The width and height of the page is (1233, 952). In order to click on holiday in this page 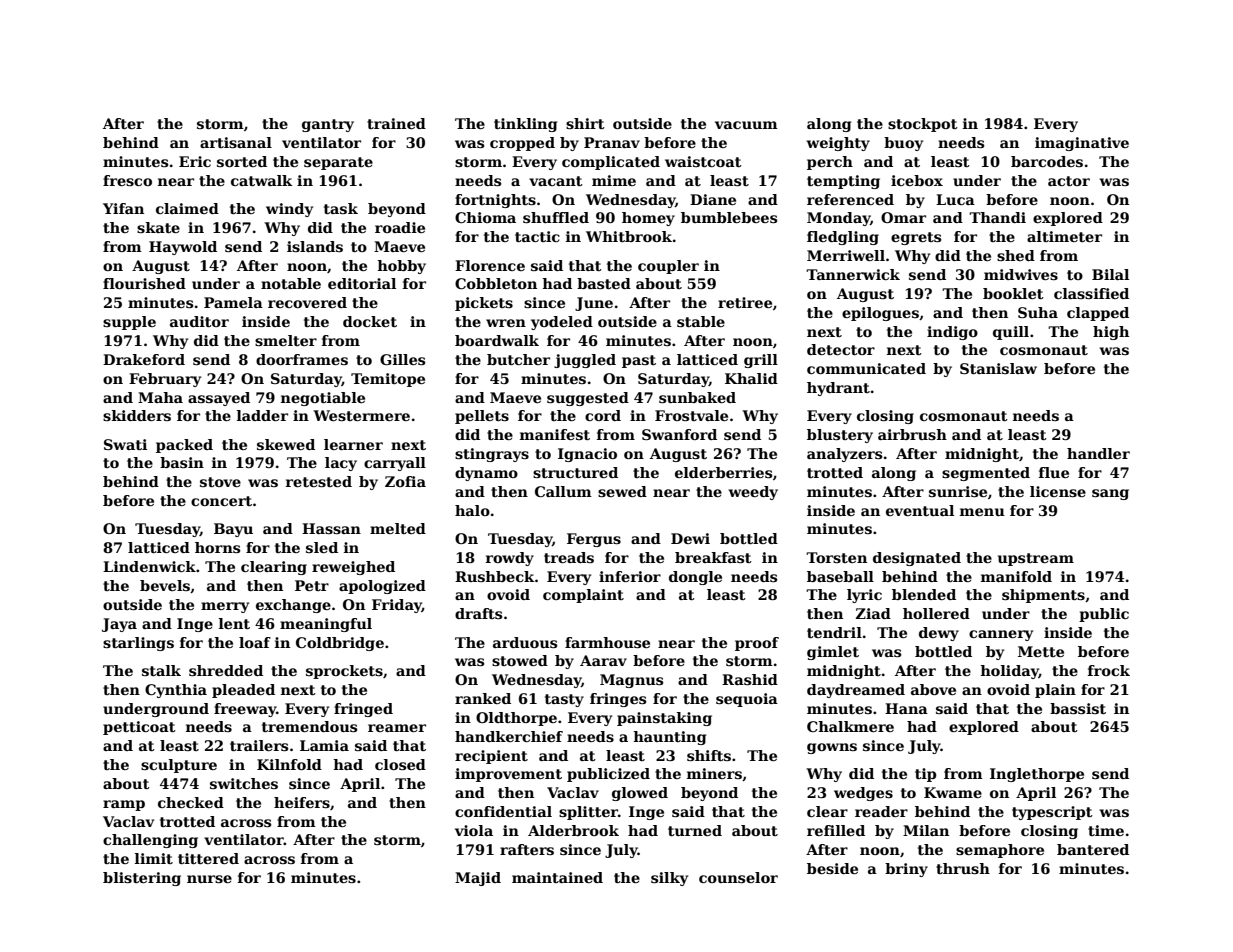, I will do `click(1009, 672)`.
